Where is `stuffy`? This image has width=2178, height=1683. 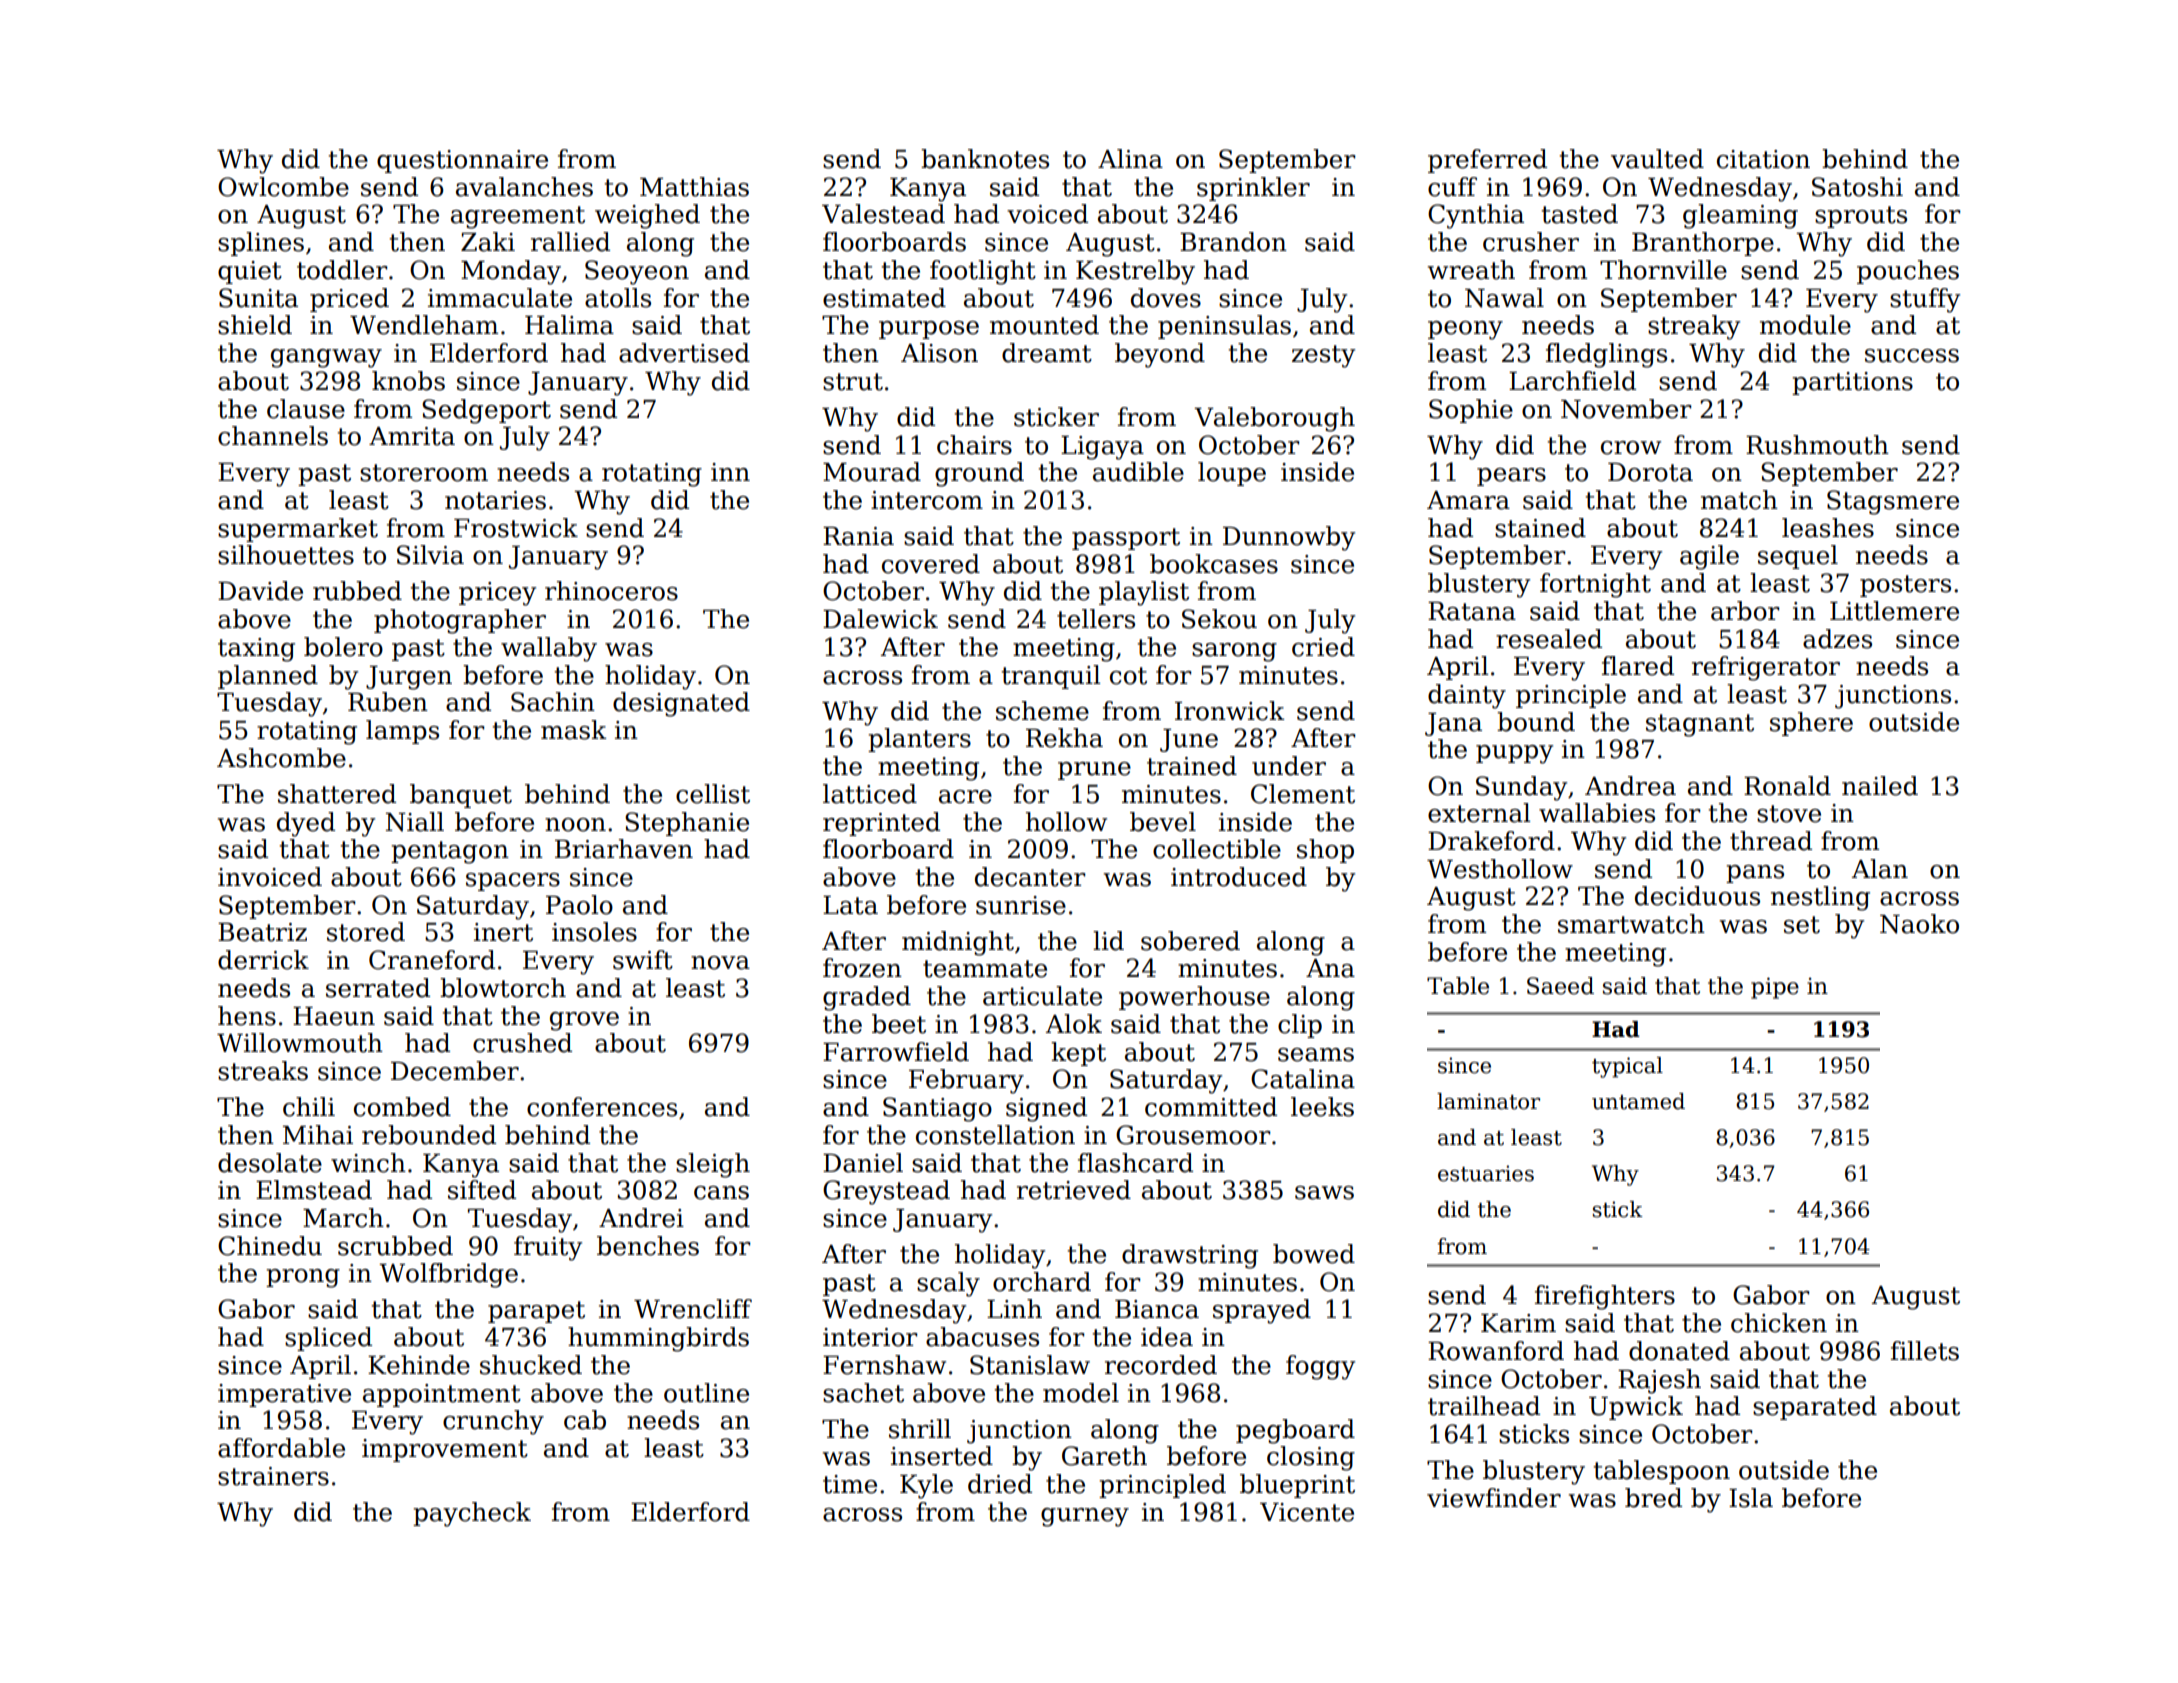
stuffy is located at coordinates (1925, 300).
